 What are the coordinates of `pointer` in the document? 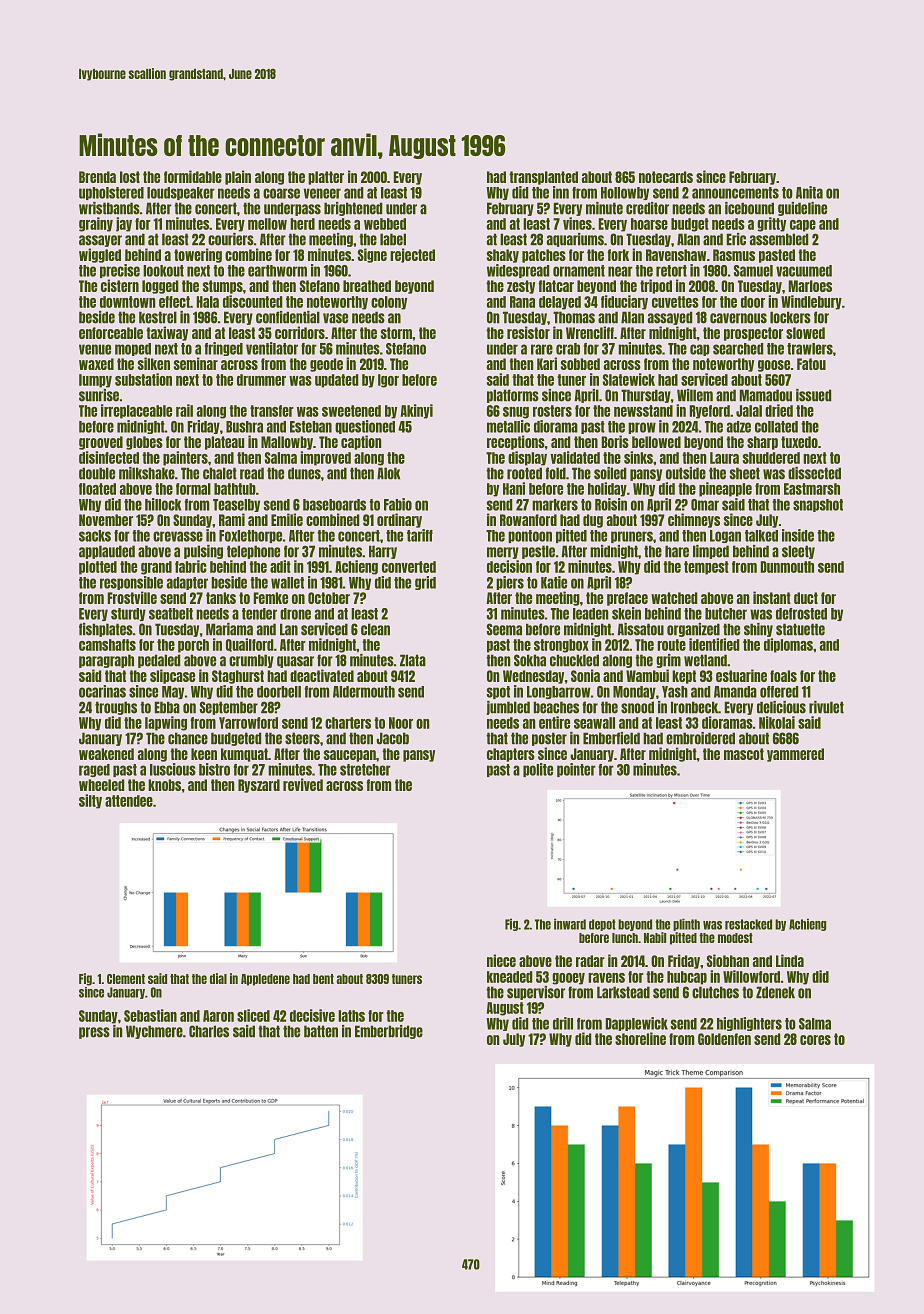 It's located at (576, 770).
